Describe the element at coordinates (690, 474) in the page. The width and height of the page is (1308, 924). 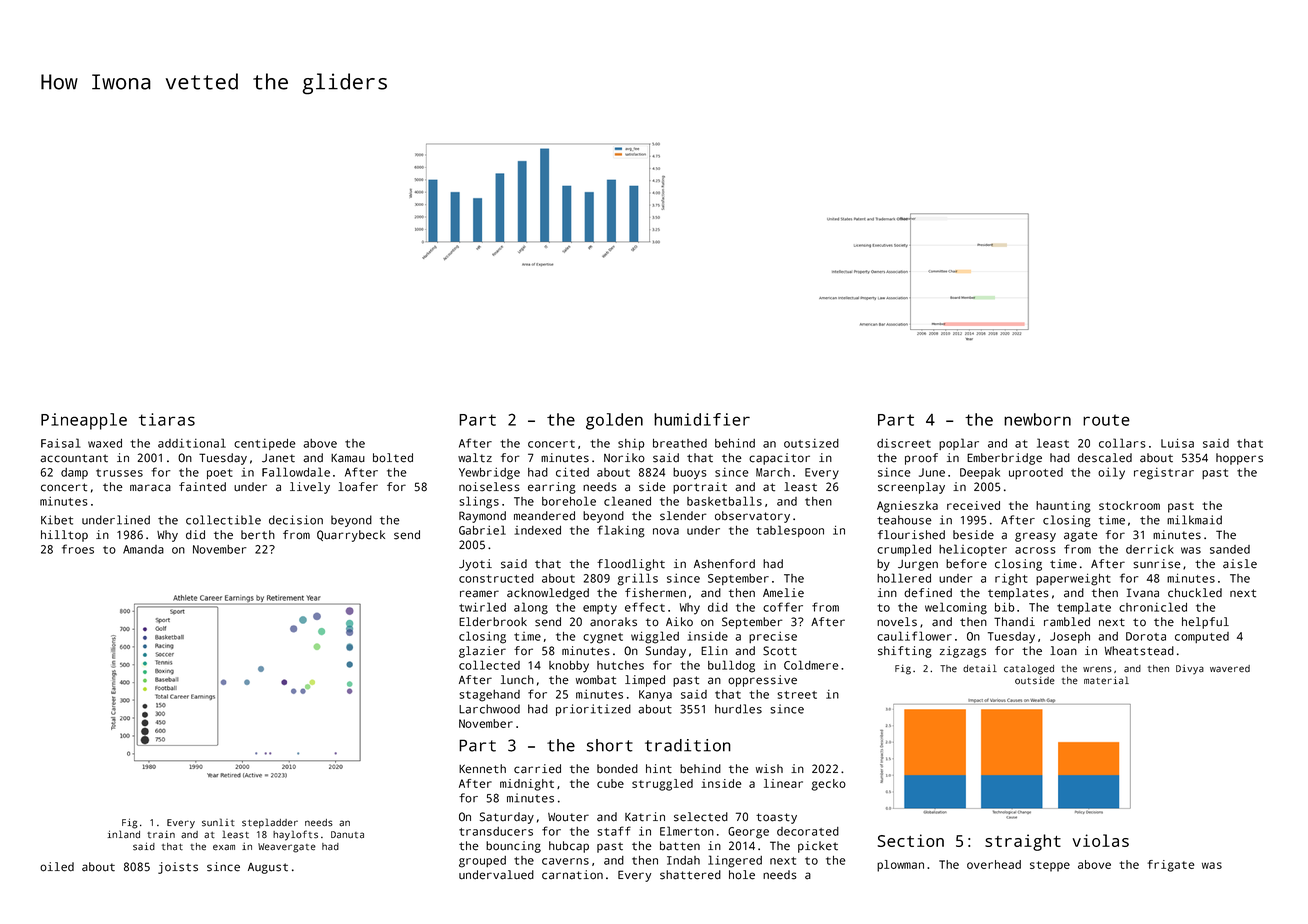
I see `buoys` at that location.
